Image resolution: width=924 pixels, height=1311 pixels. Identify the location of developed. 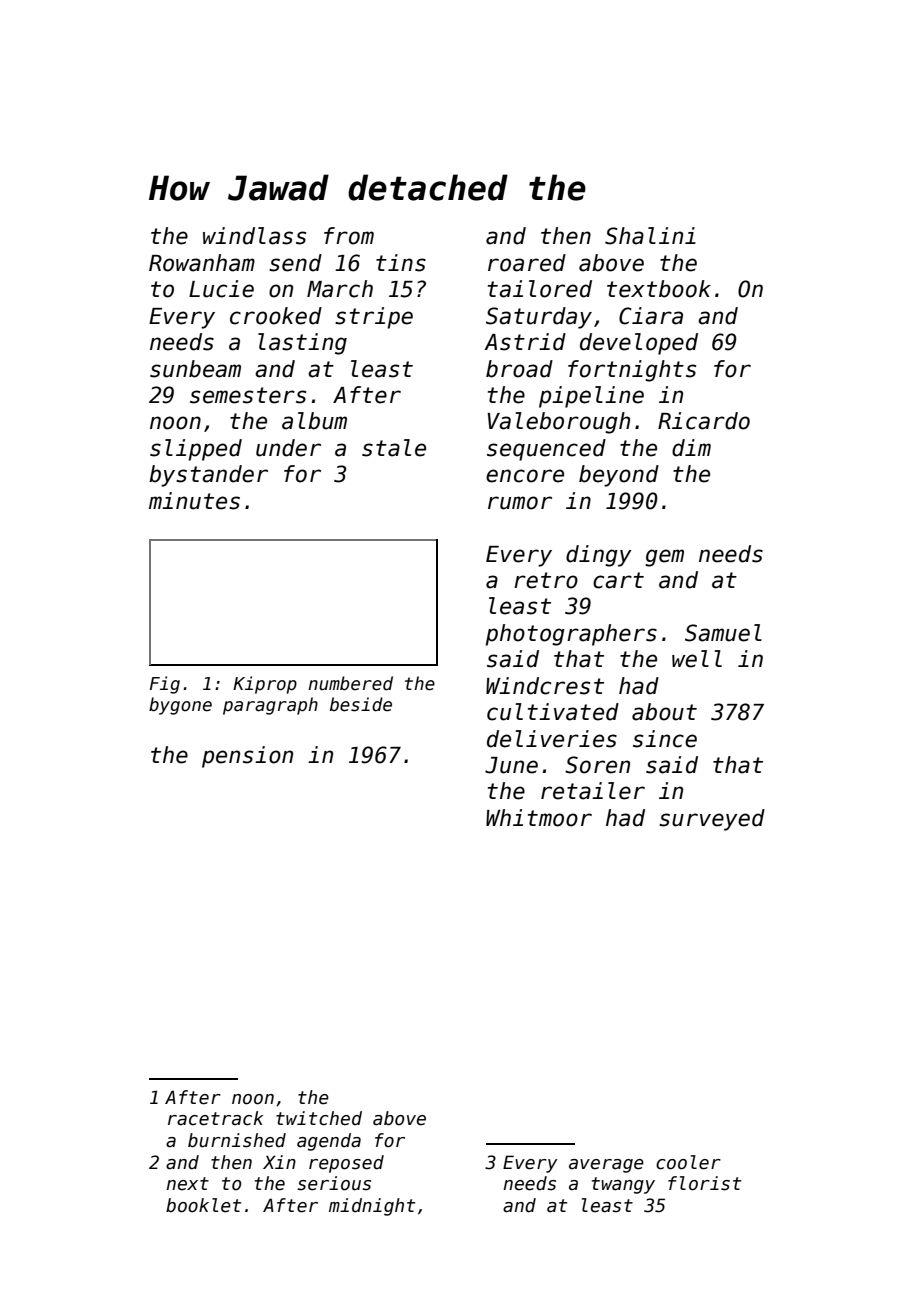
(639, 344).
